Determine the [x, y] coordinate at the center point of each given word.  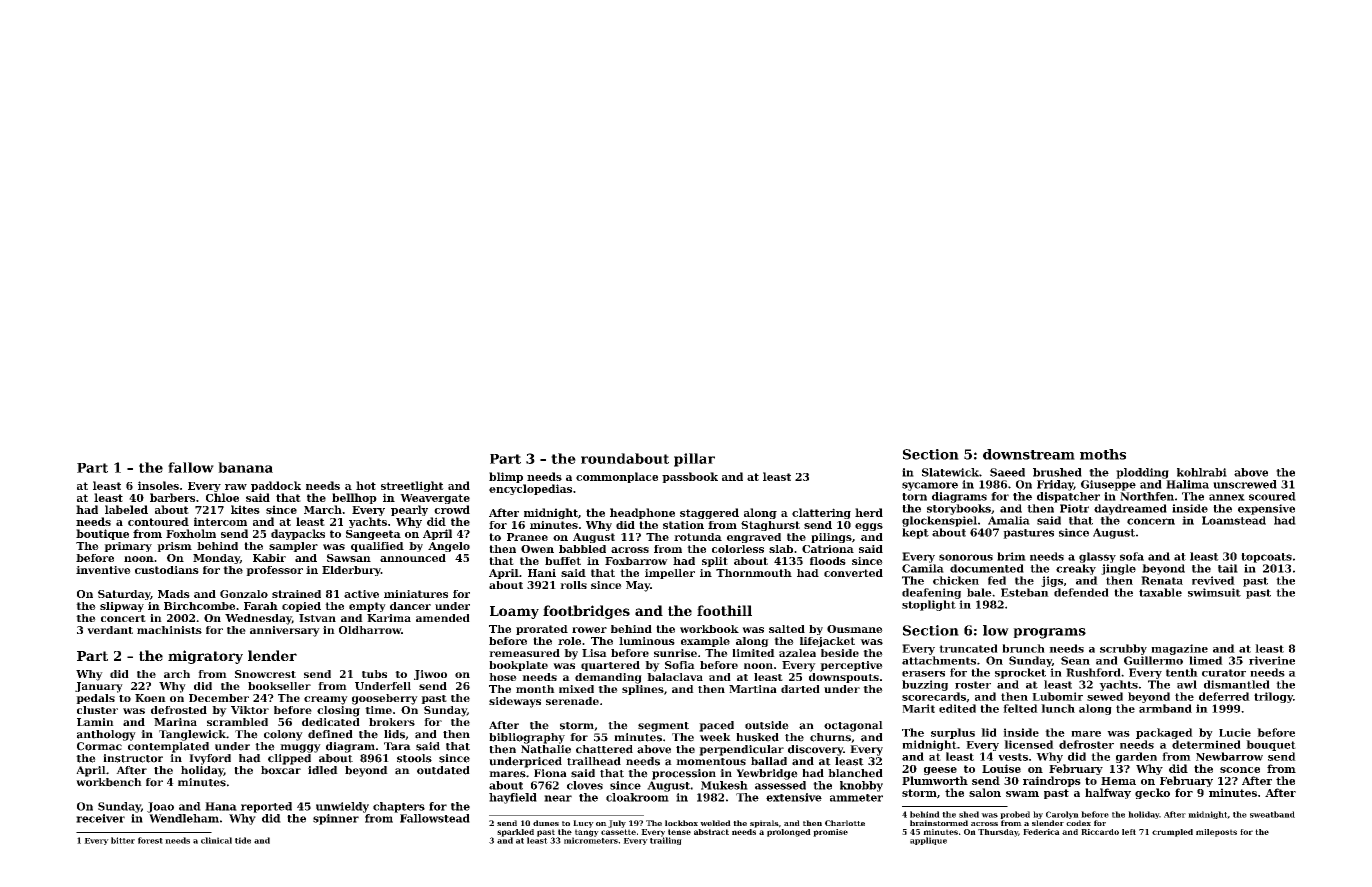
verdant [110, 630]
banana [245, 467]
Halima [1187, 484]
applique [928, 841]
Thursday [998, 833]
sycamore [930, 486]
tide [243, 840]
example [705, 642]
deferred [1224, 696]
